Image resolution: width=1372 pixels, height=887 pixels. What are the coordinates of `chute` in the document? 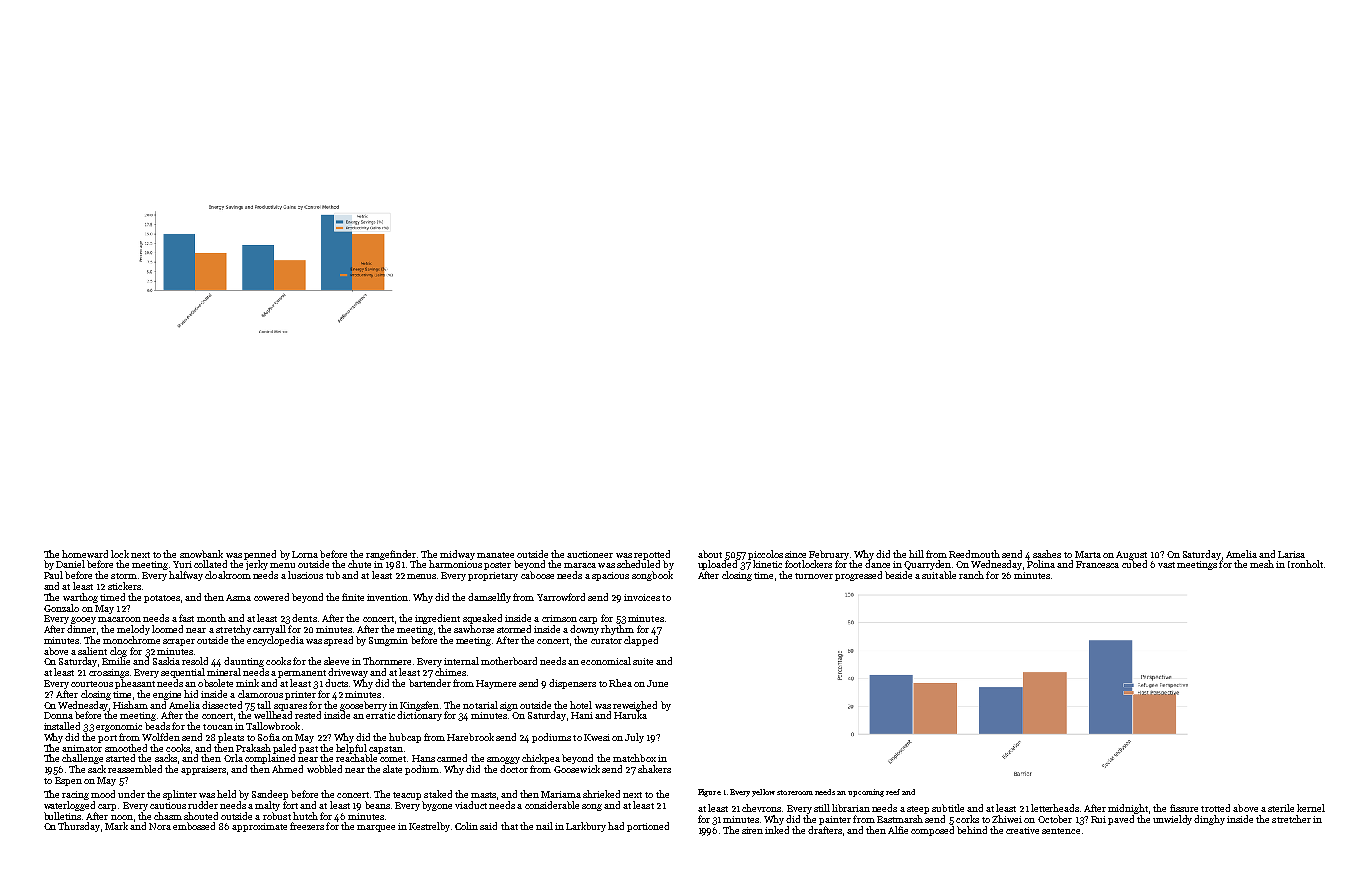 It's located at (359, 564).
